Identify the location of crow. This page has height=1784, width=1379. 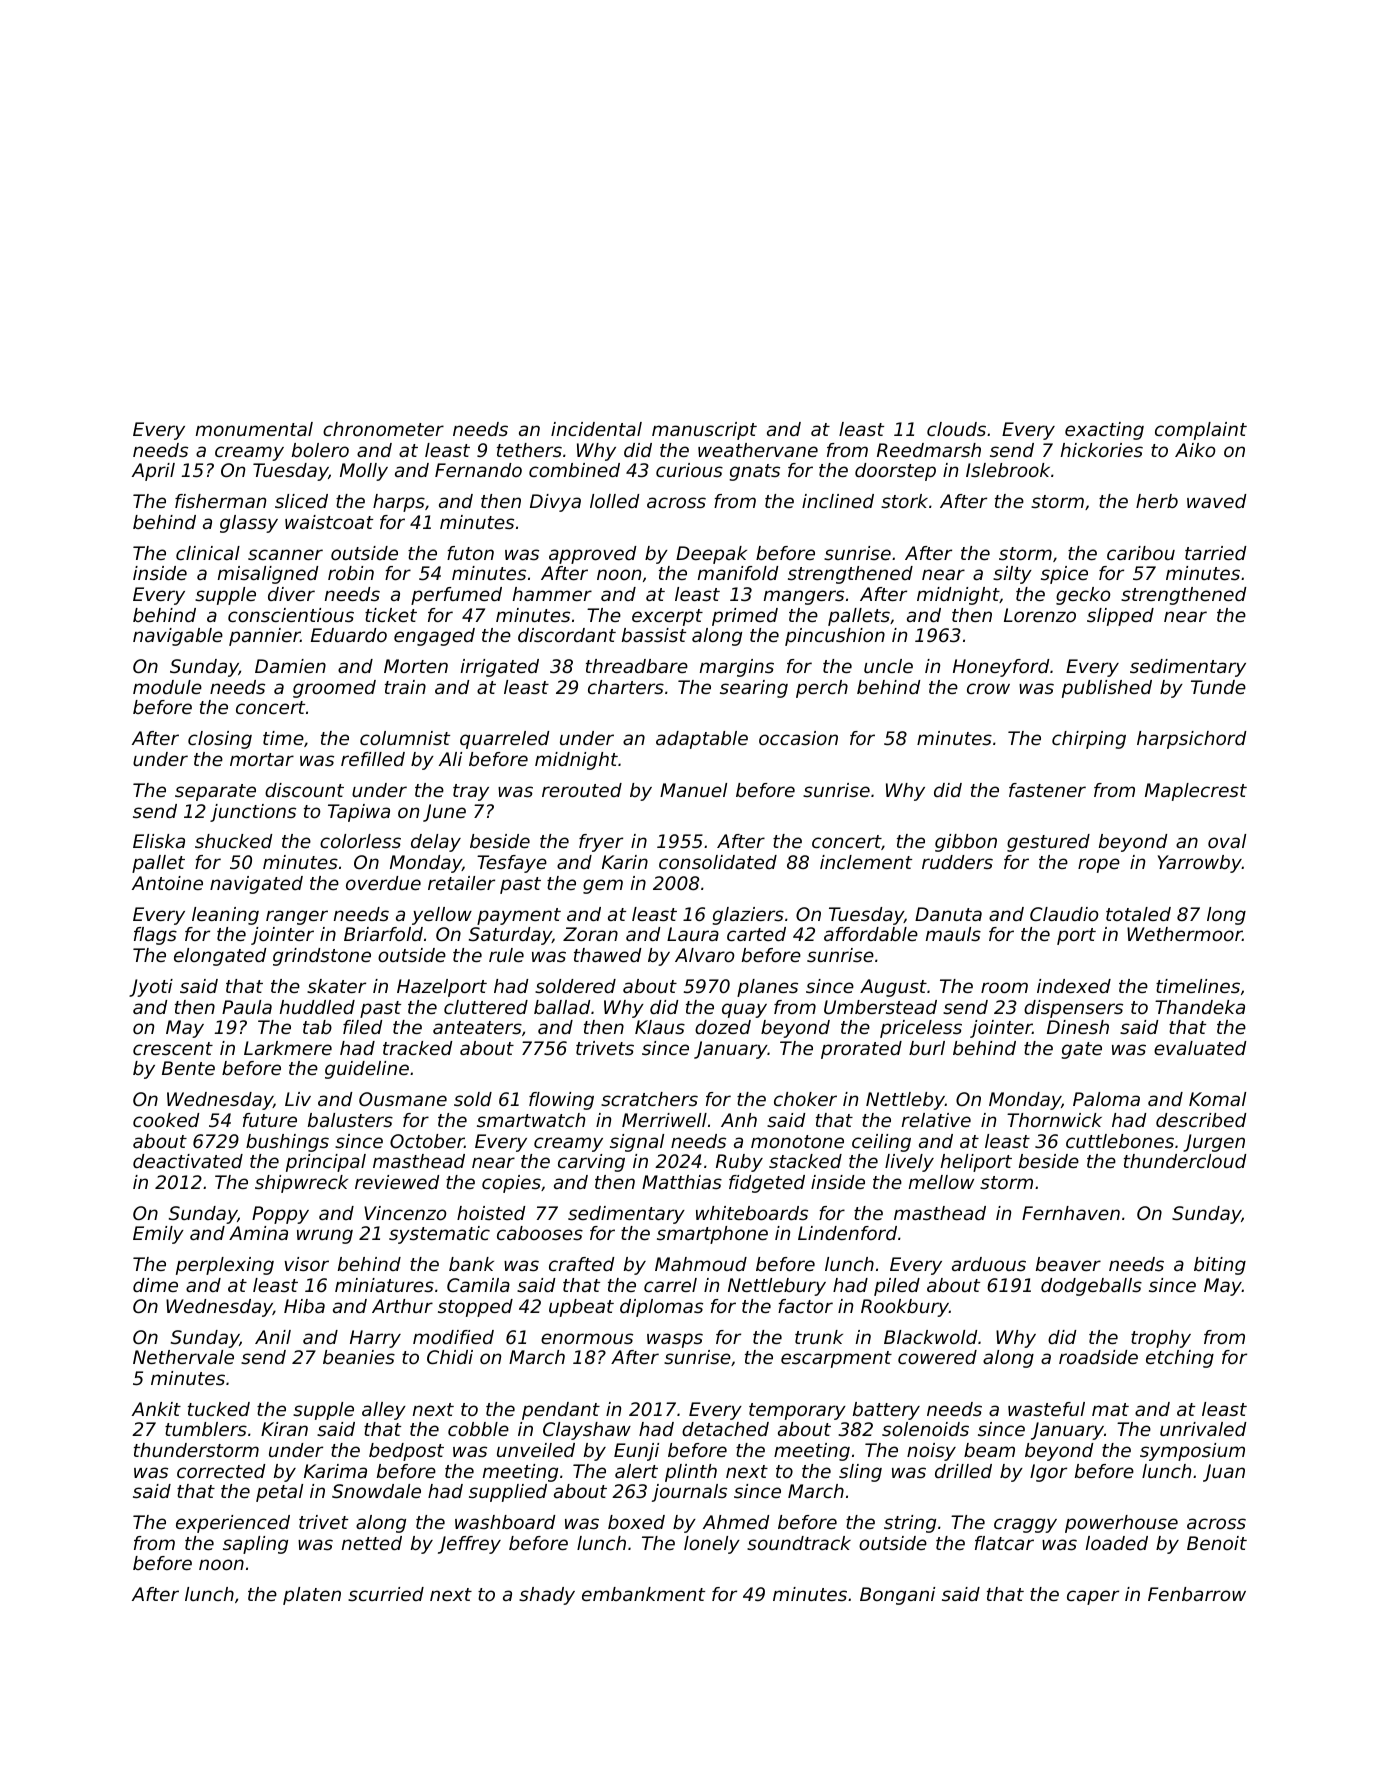
(988, 688).
